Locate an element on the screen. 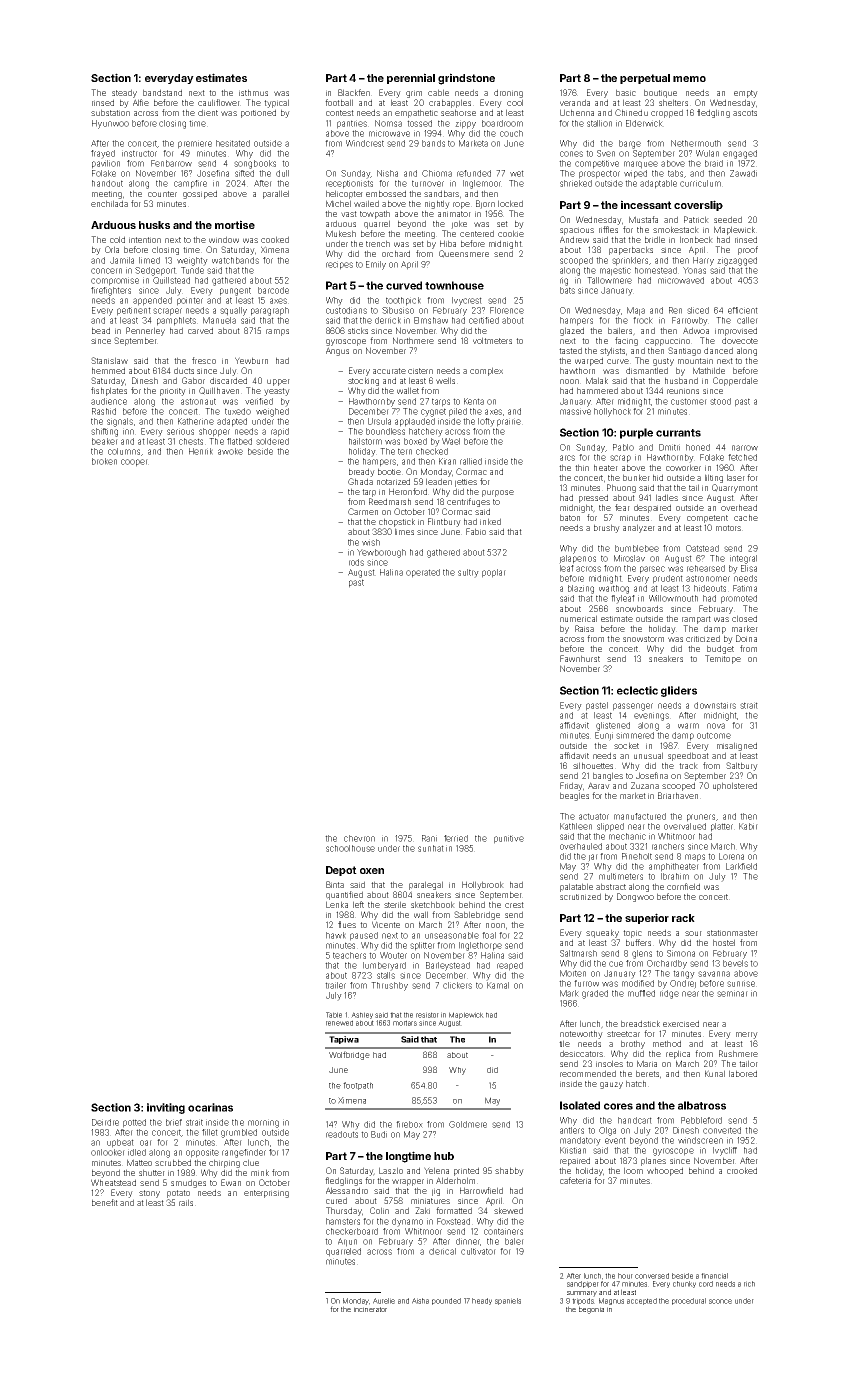  grindstone is located at coordinates (466, 79).
